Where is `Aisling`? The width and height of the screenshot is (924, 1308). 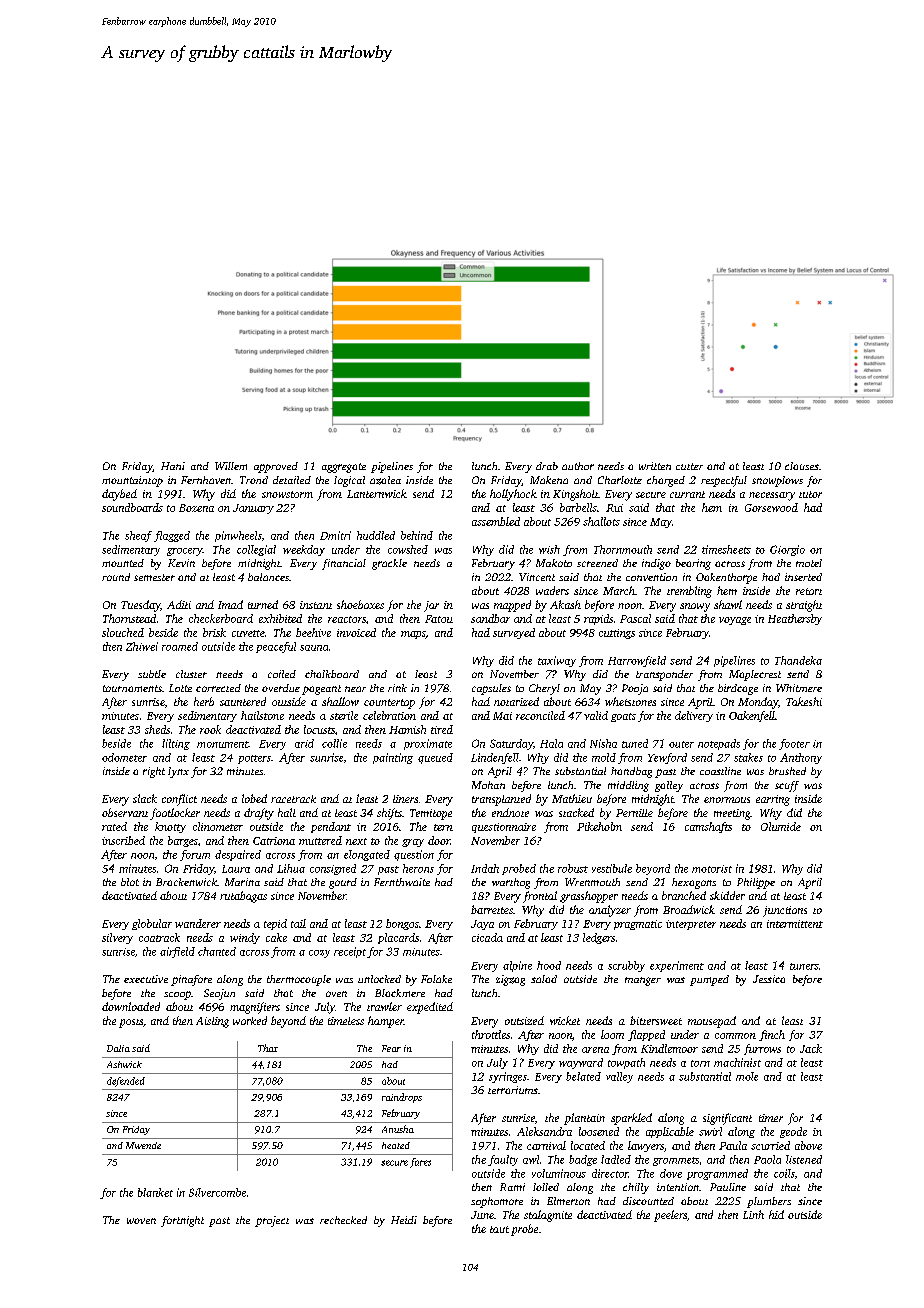 Aisling is located at coordinates (212, 1022).
